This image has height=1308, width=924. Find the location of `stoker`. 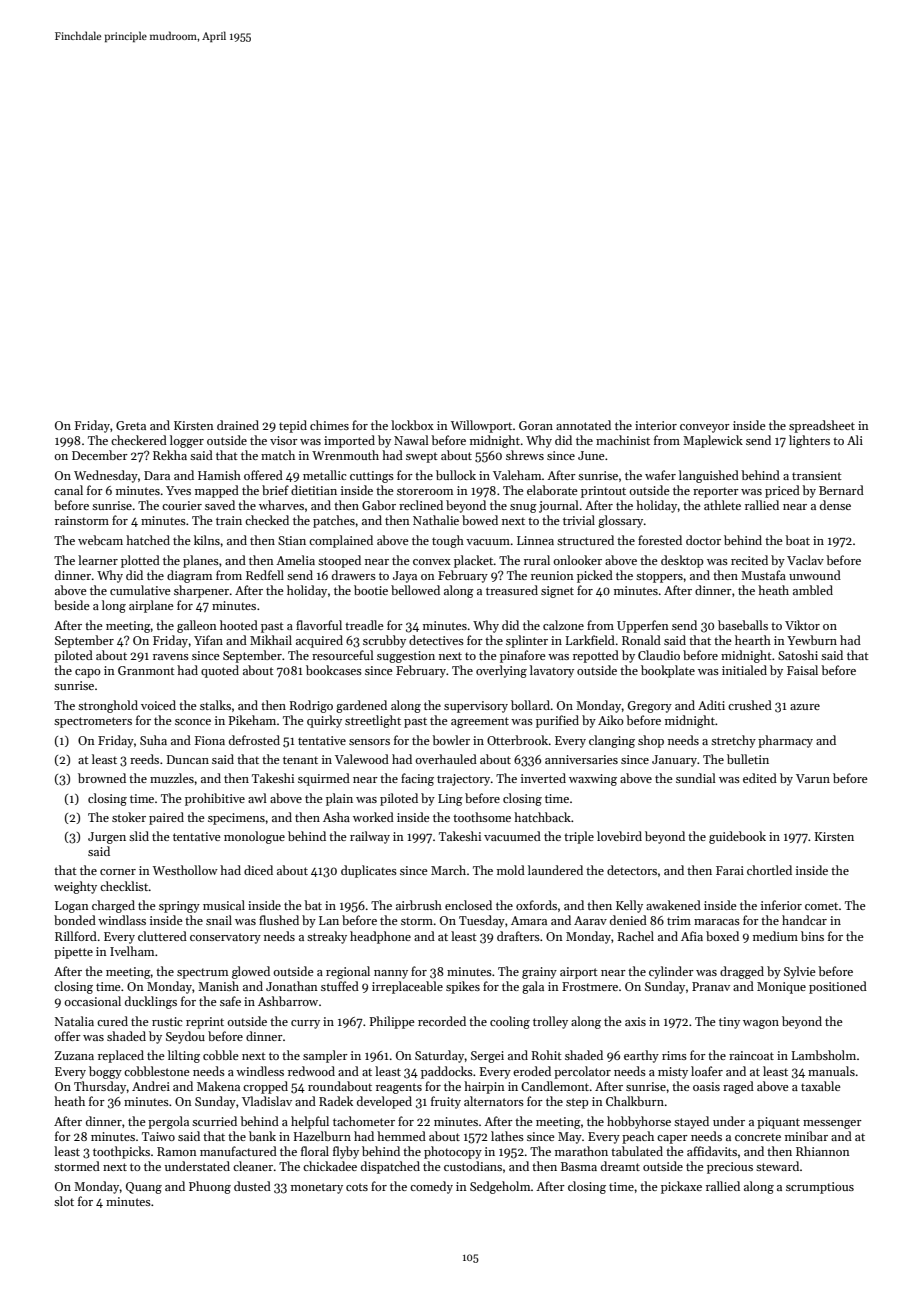

stoker is located at coordinates (129, 817).
